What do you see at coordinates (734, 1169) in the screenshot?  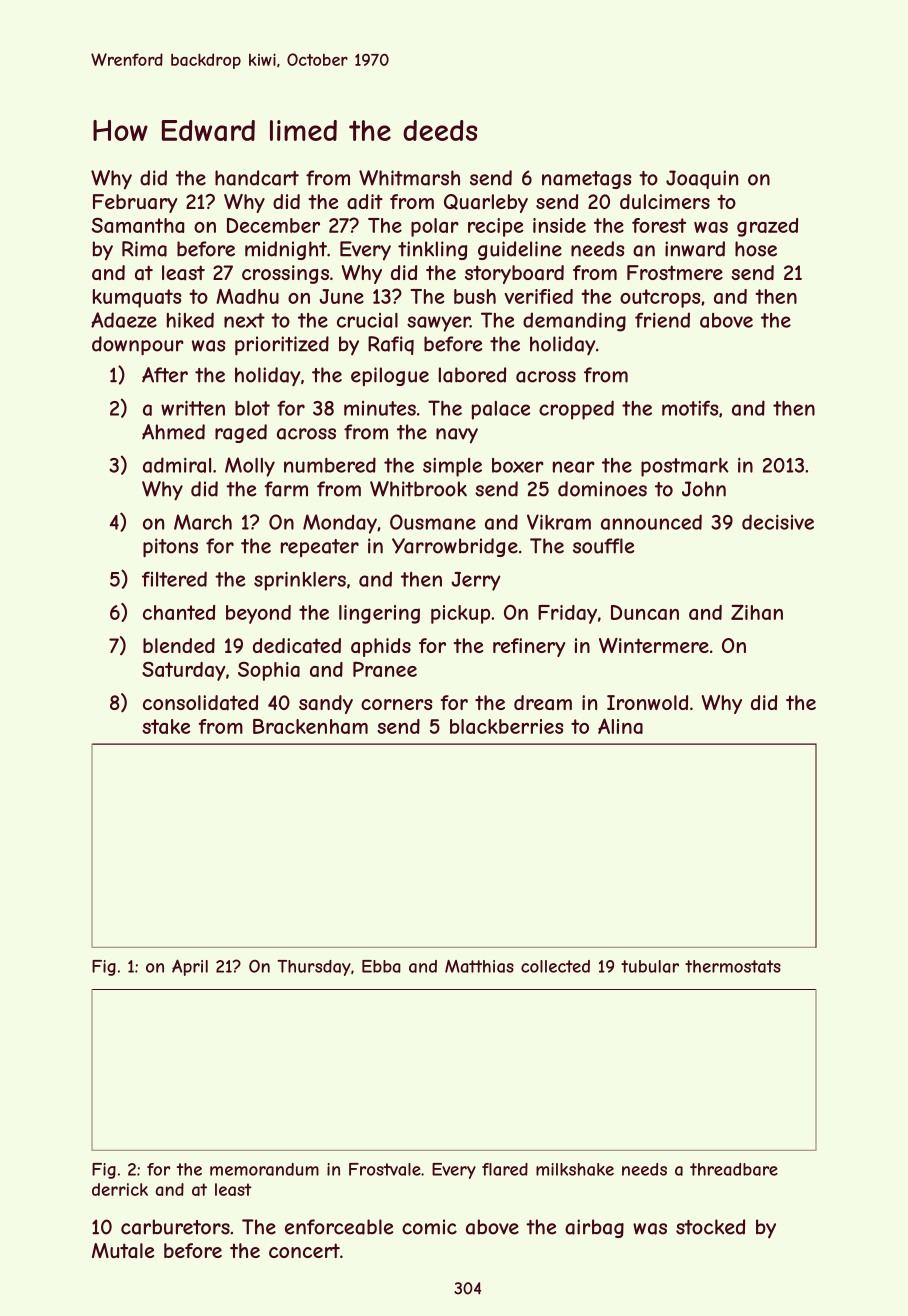 I see `threadbare` at bounding box center [734, 1169].
